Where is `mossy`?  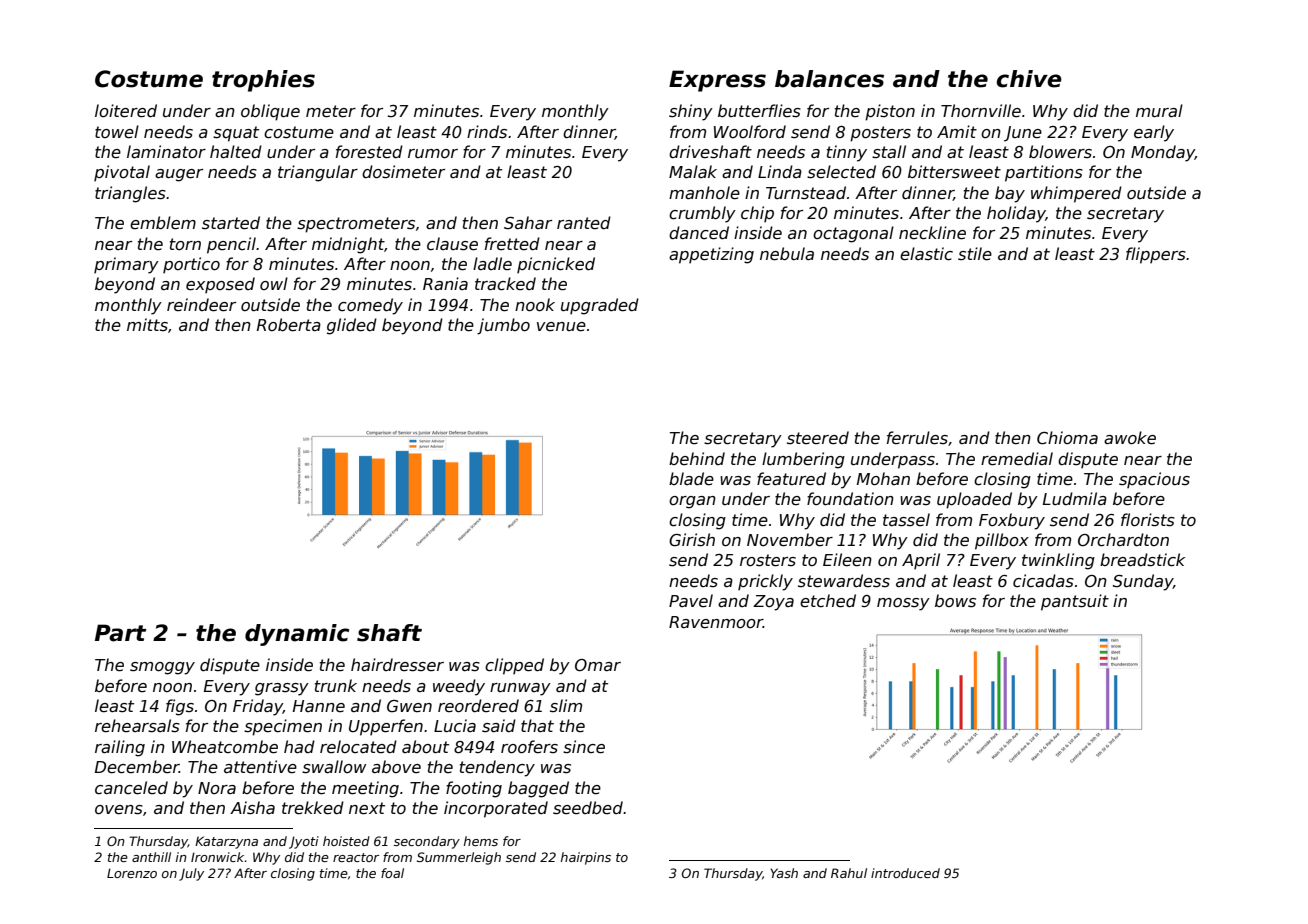 mossy is located at coordinates (903, 604).
